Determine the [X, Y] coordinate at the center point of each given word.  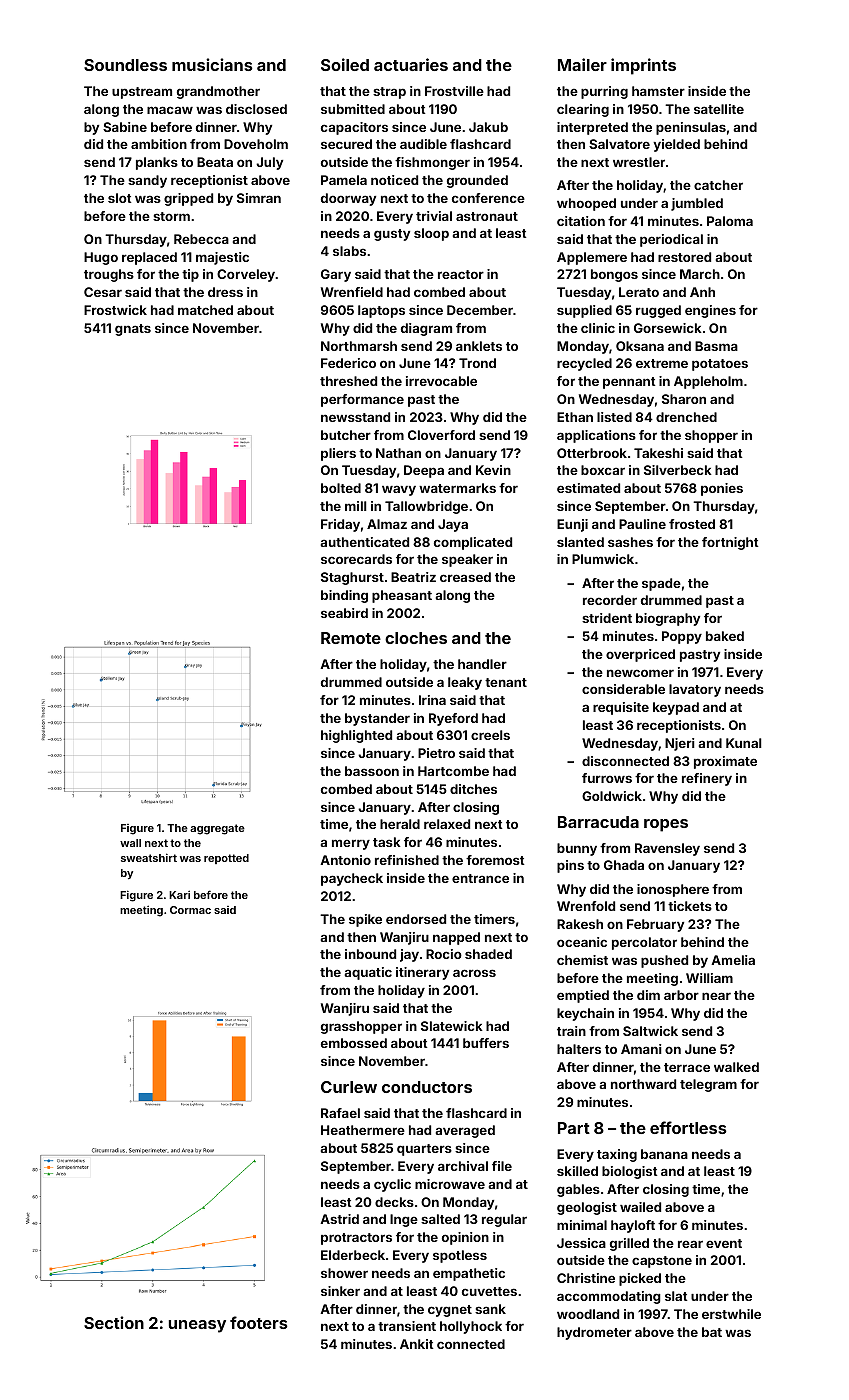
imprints [643, 66]
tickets [690, 906]
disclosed [256, 109]
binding [344, 596]
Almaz [387, 524]
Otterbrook [592, 453]
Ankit [417, 1344]
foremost [495, 860]
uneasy [197, 1326]
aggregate [217, 829]
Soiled [345, 64]
